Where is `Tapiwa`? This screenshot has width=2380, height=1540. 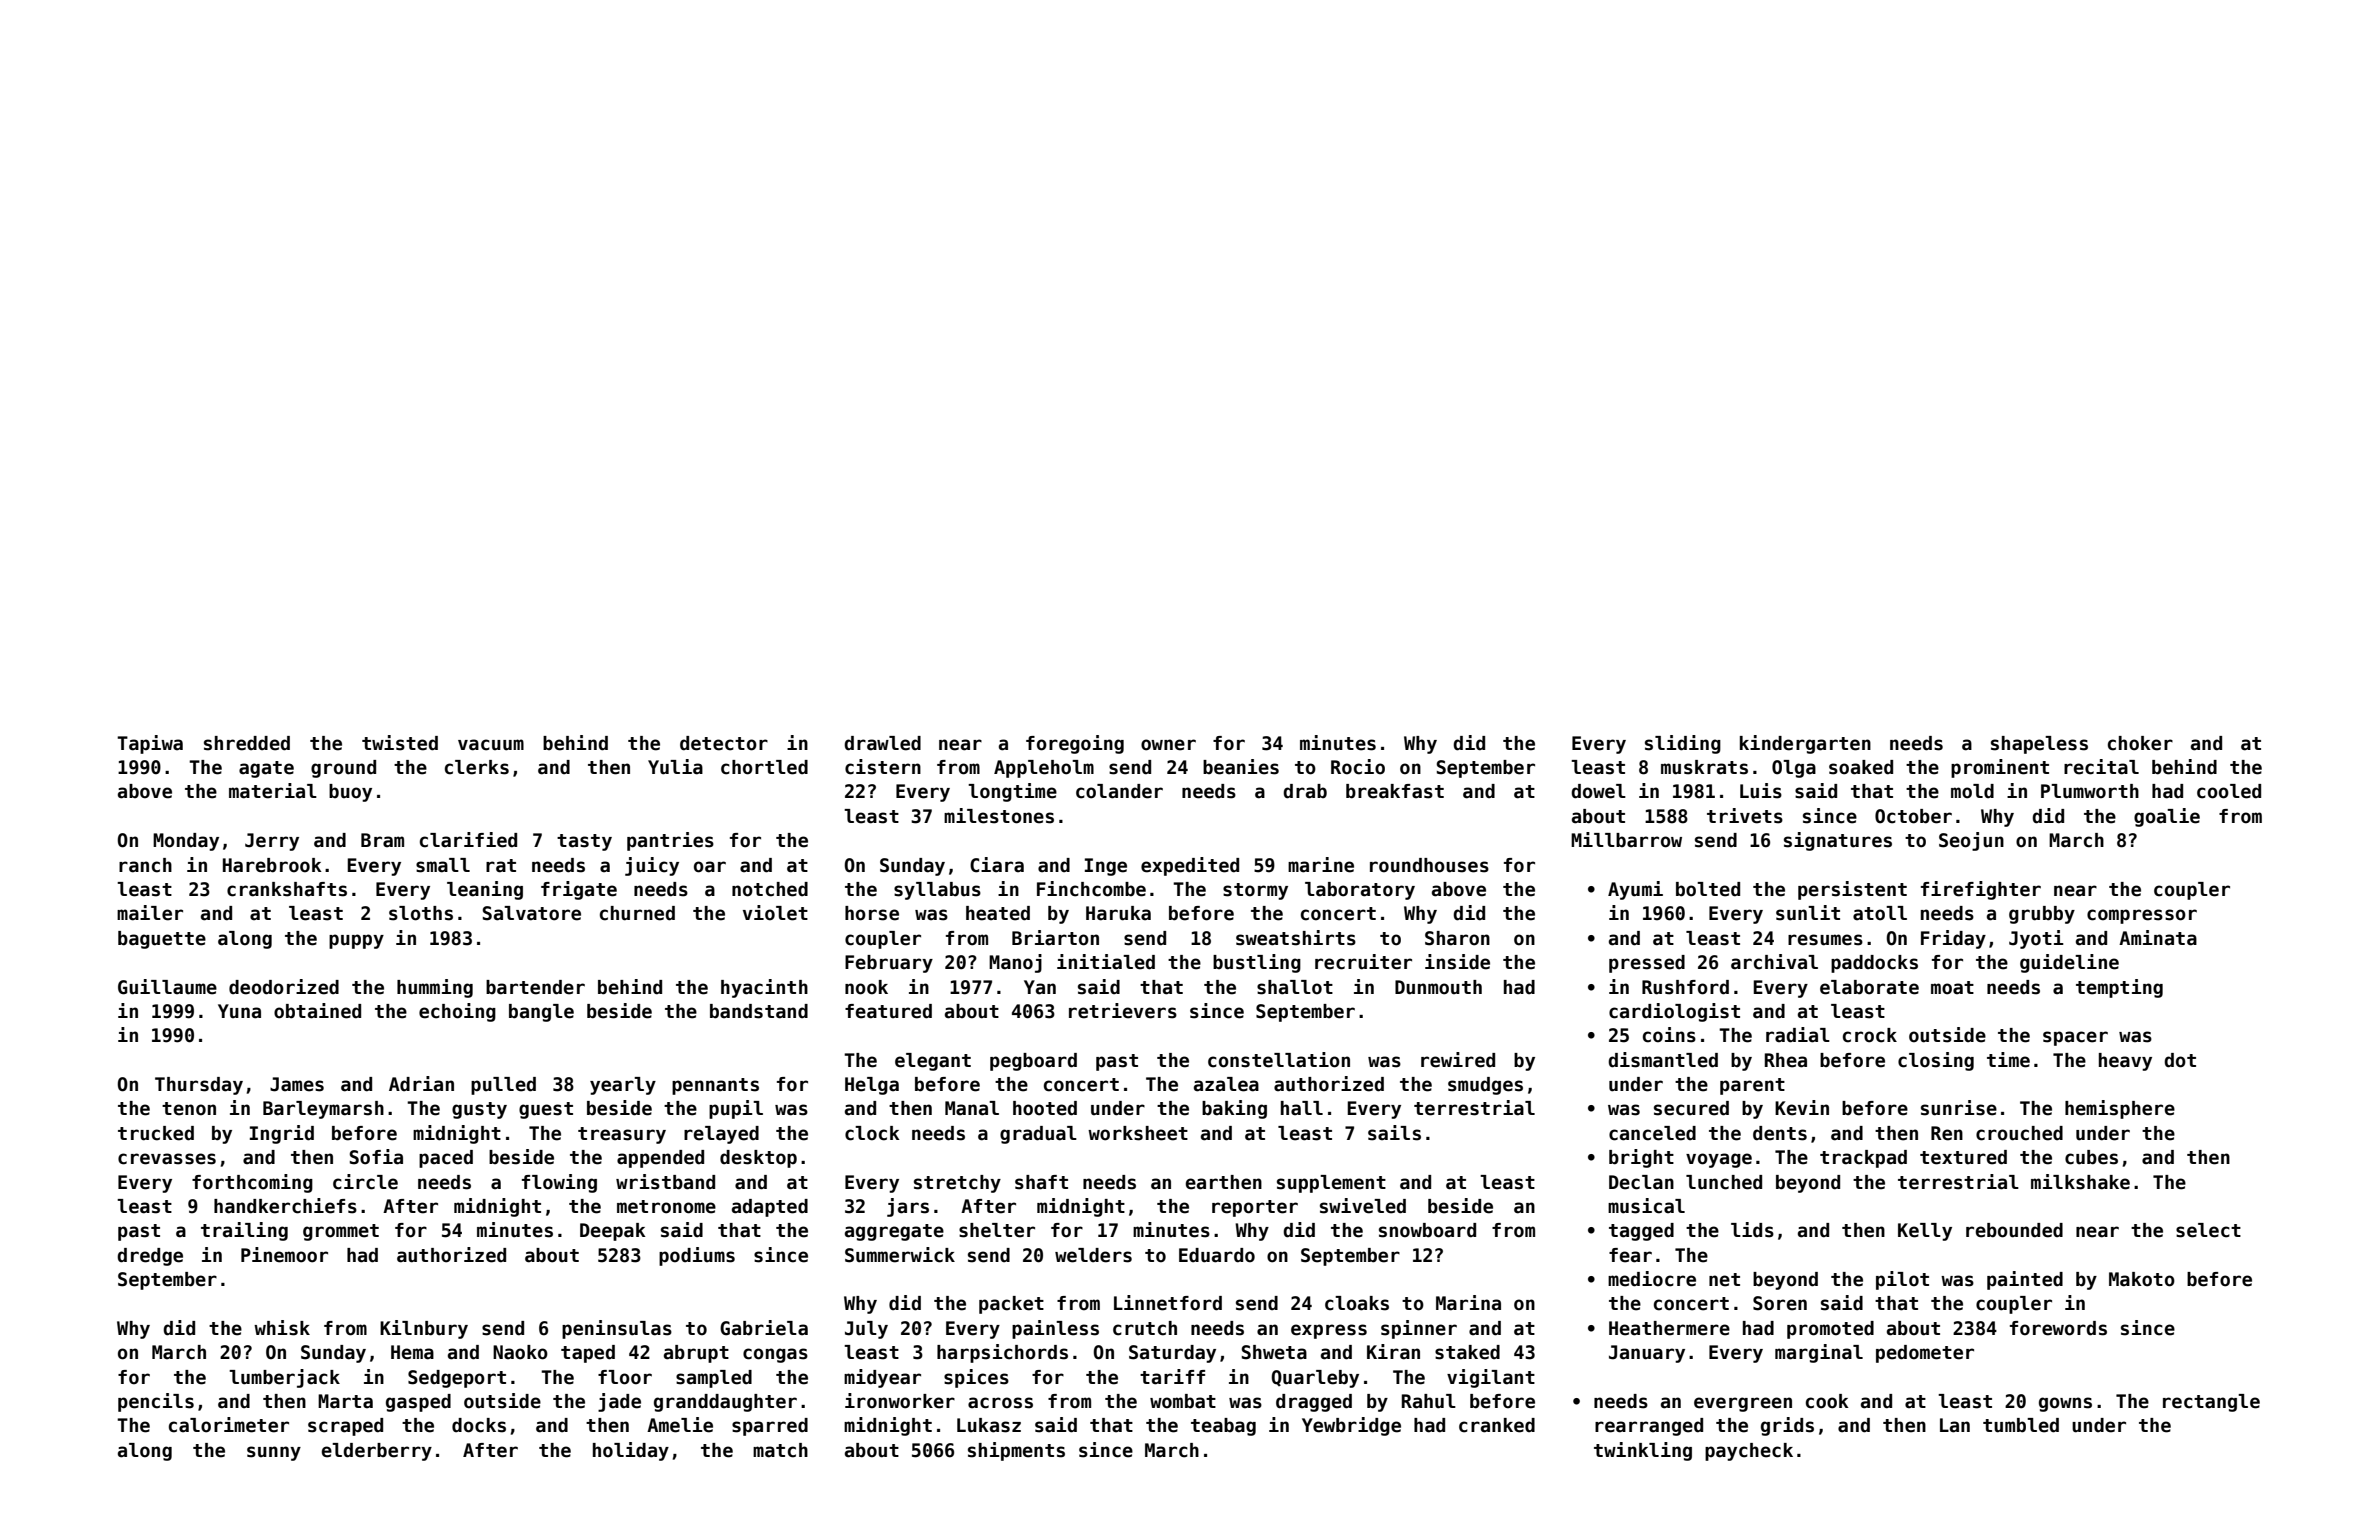
Tapiwa is located at coordinates (150, 744).
